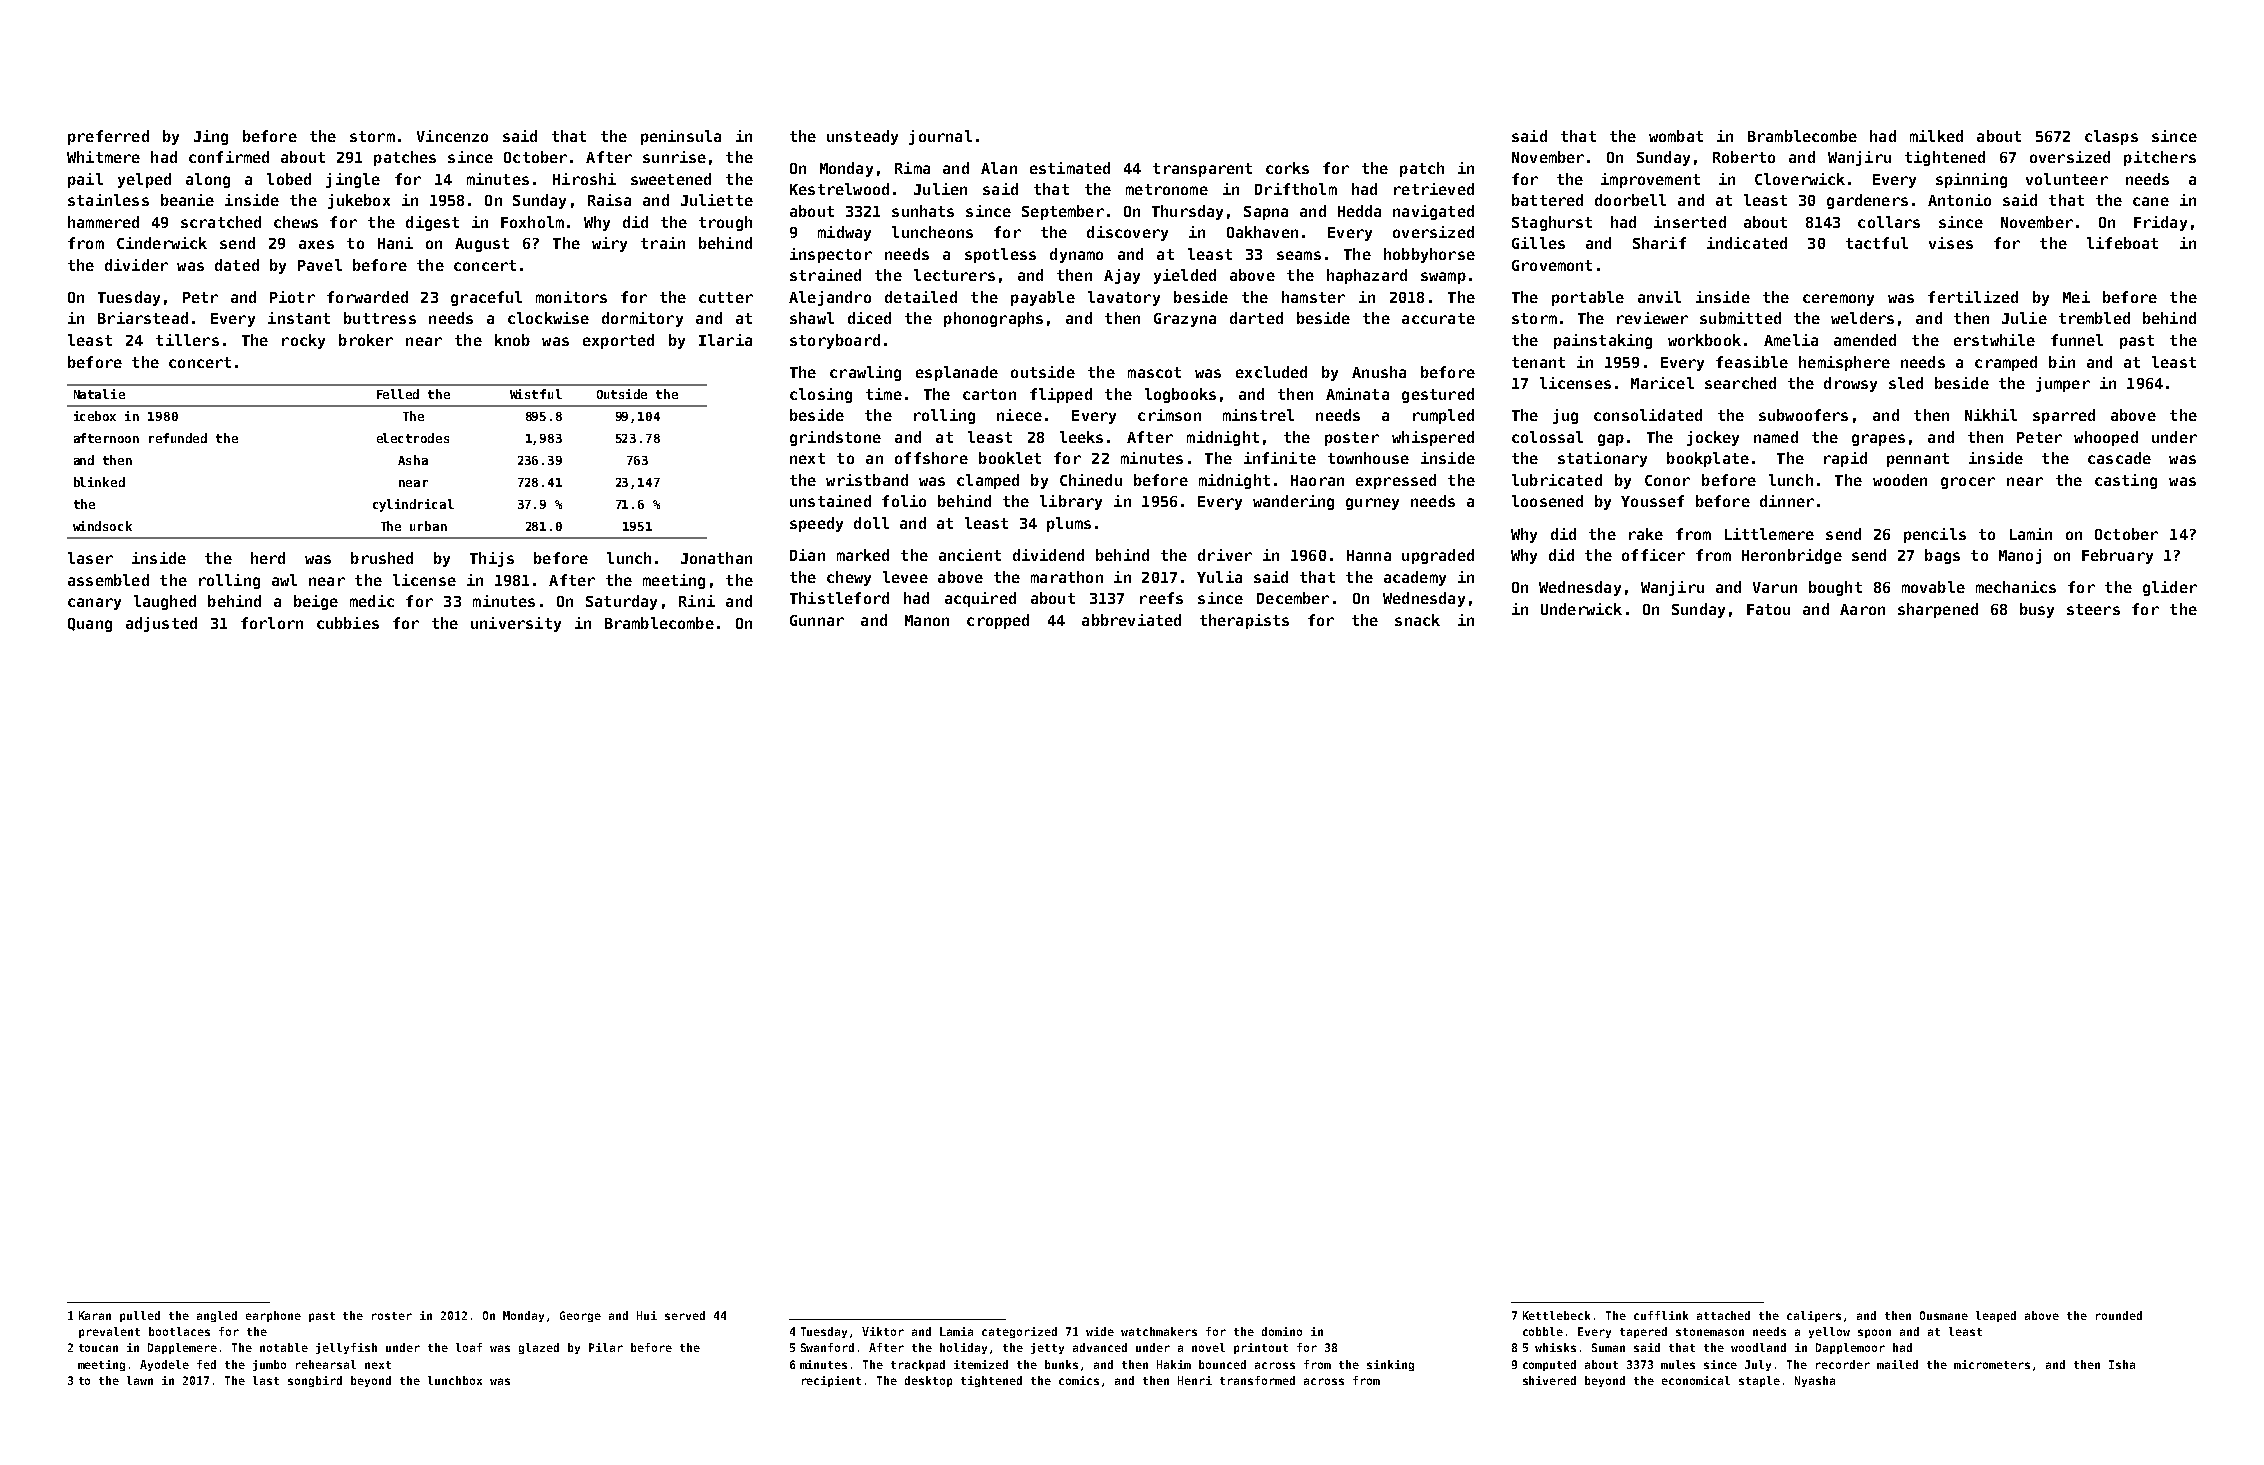  Describe the element at coordinates (1100, 1331) in the screenshot. I see `wide` at that location.
